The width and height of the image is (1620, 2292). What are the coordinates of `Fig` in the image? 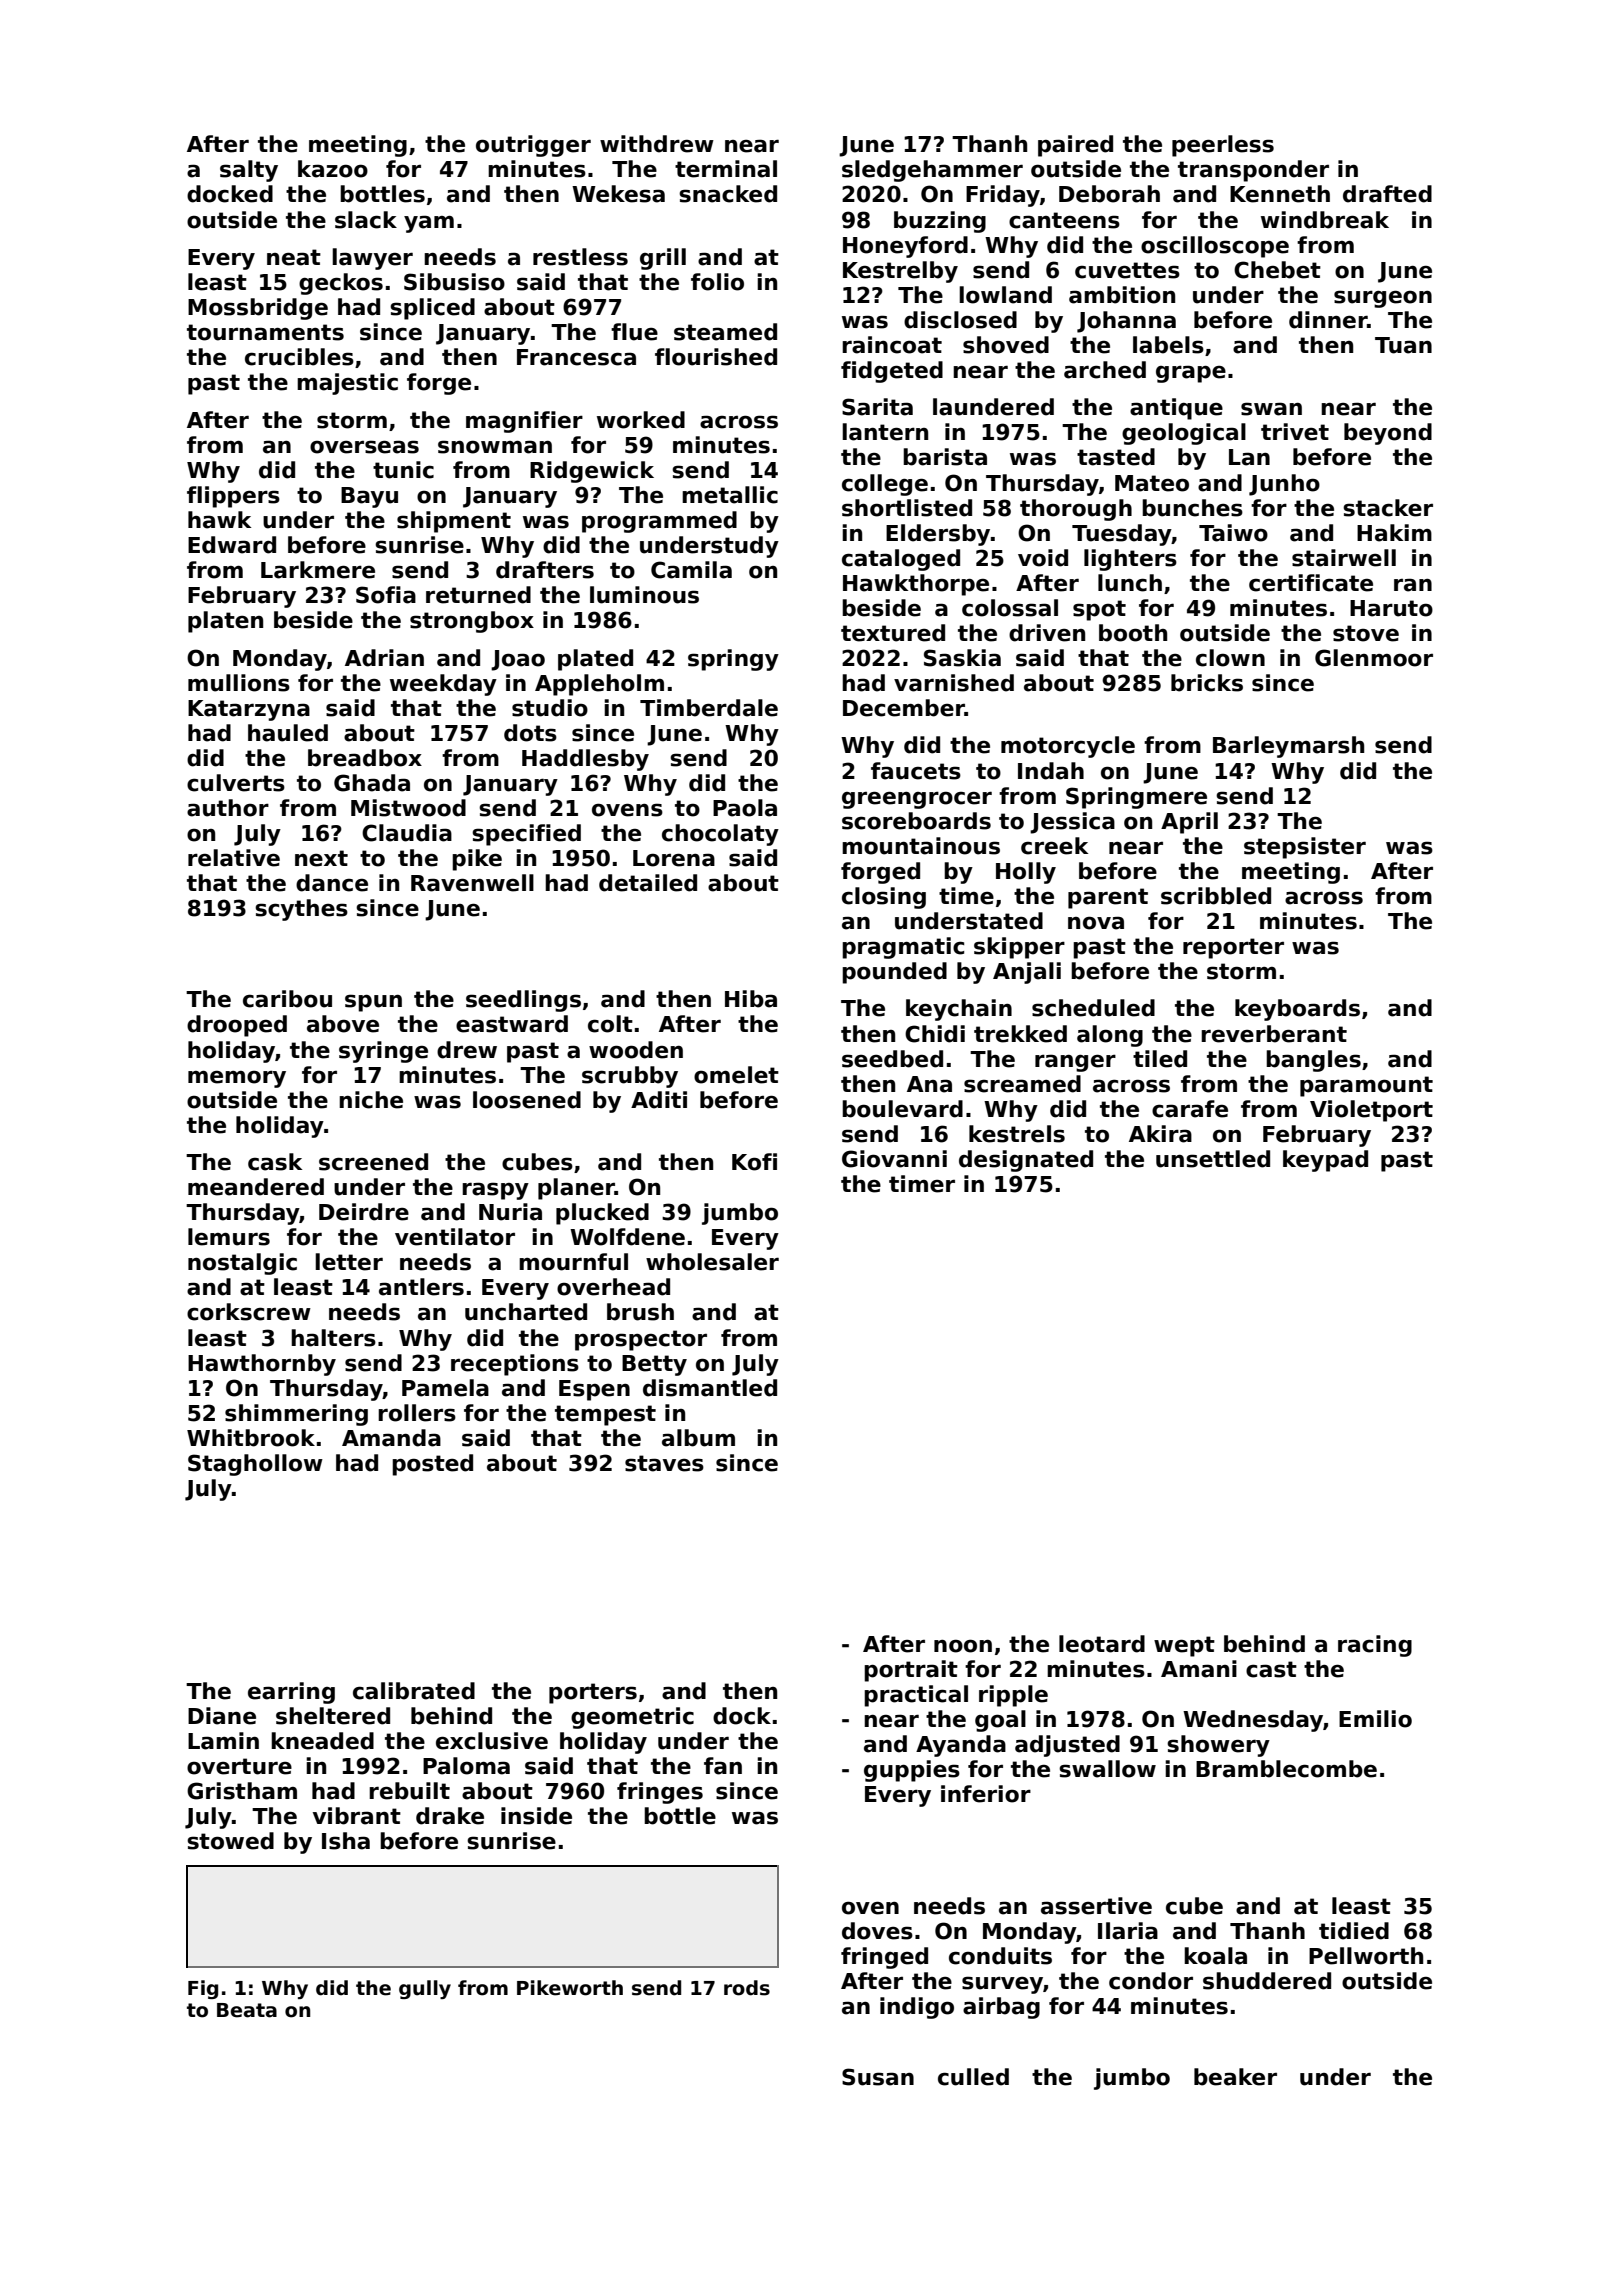 It's located at (203, 1989).
